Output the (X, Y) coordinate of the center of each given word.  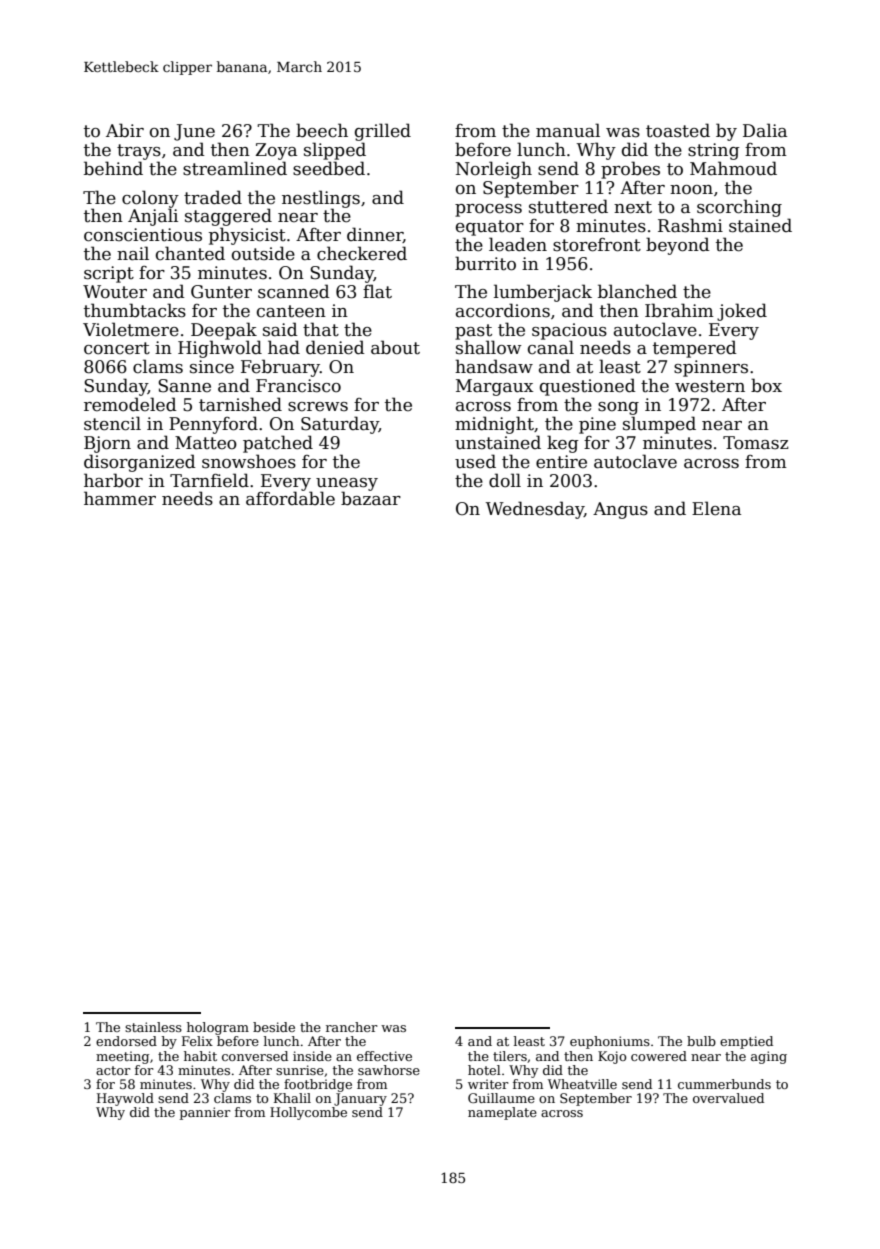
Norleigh (494, 170)
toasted (678, 130)
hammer (120, 498)
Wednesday (535, 510)
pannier (205, 1113)
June (194, 132)
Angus (620, 510)
